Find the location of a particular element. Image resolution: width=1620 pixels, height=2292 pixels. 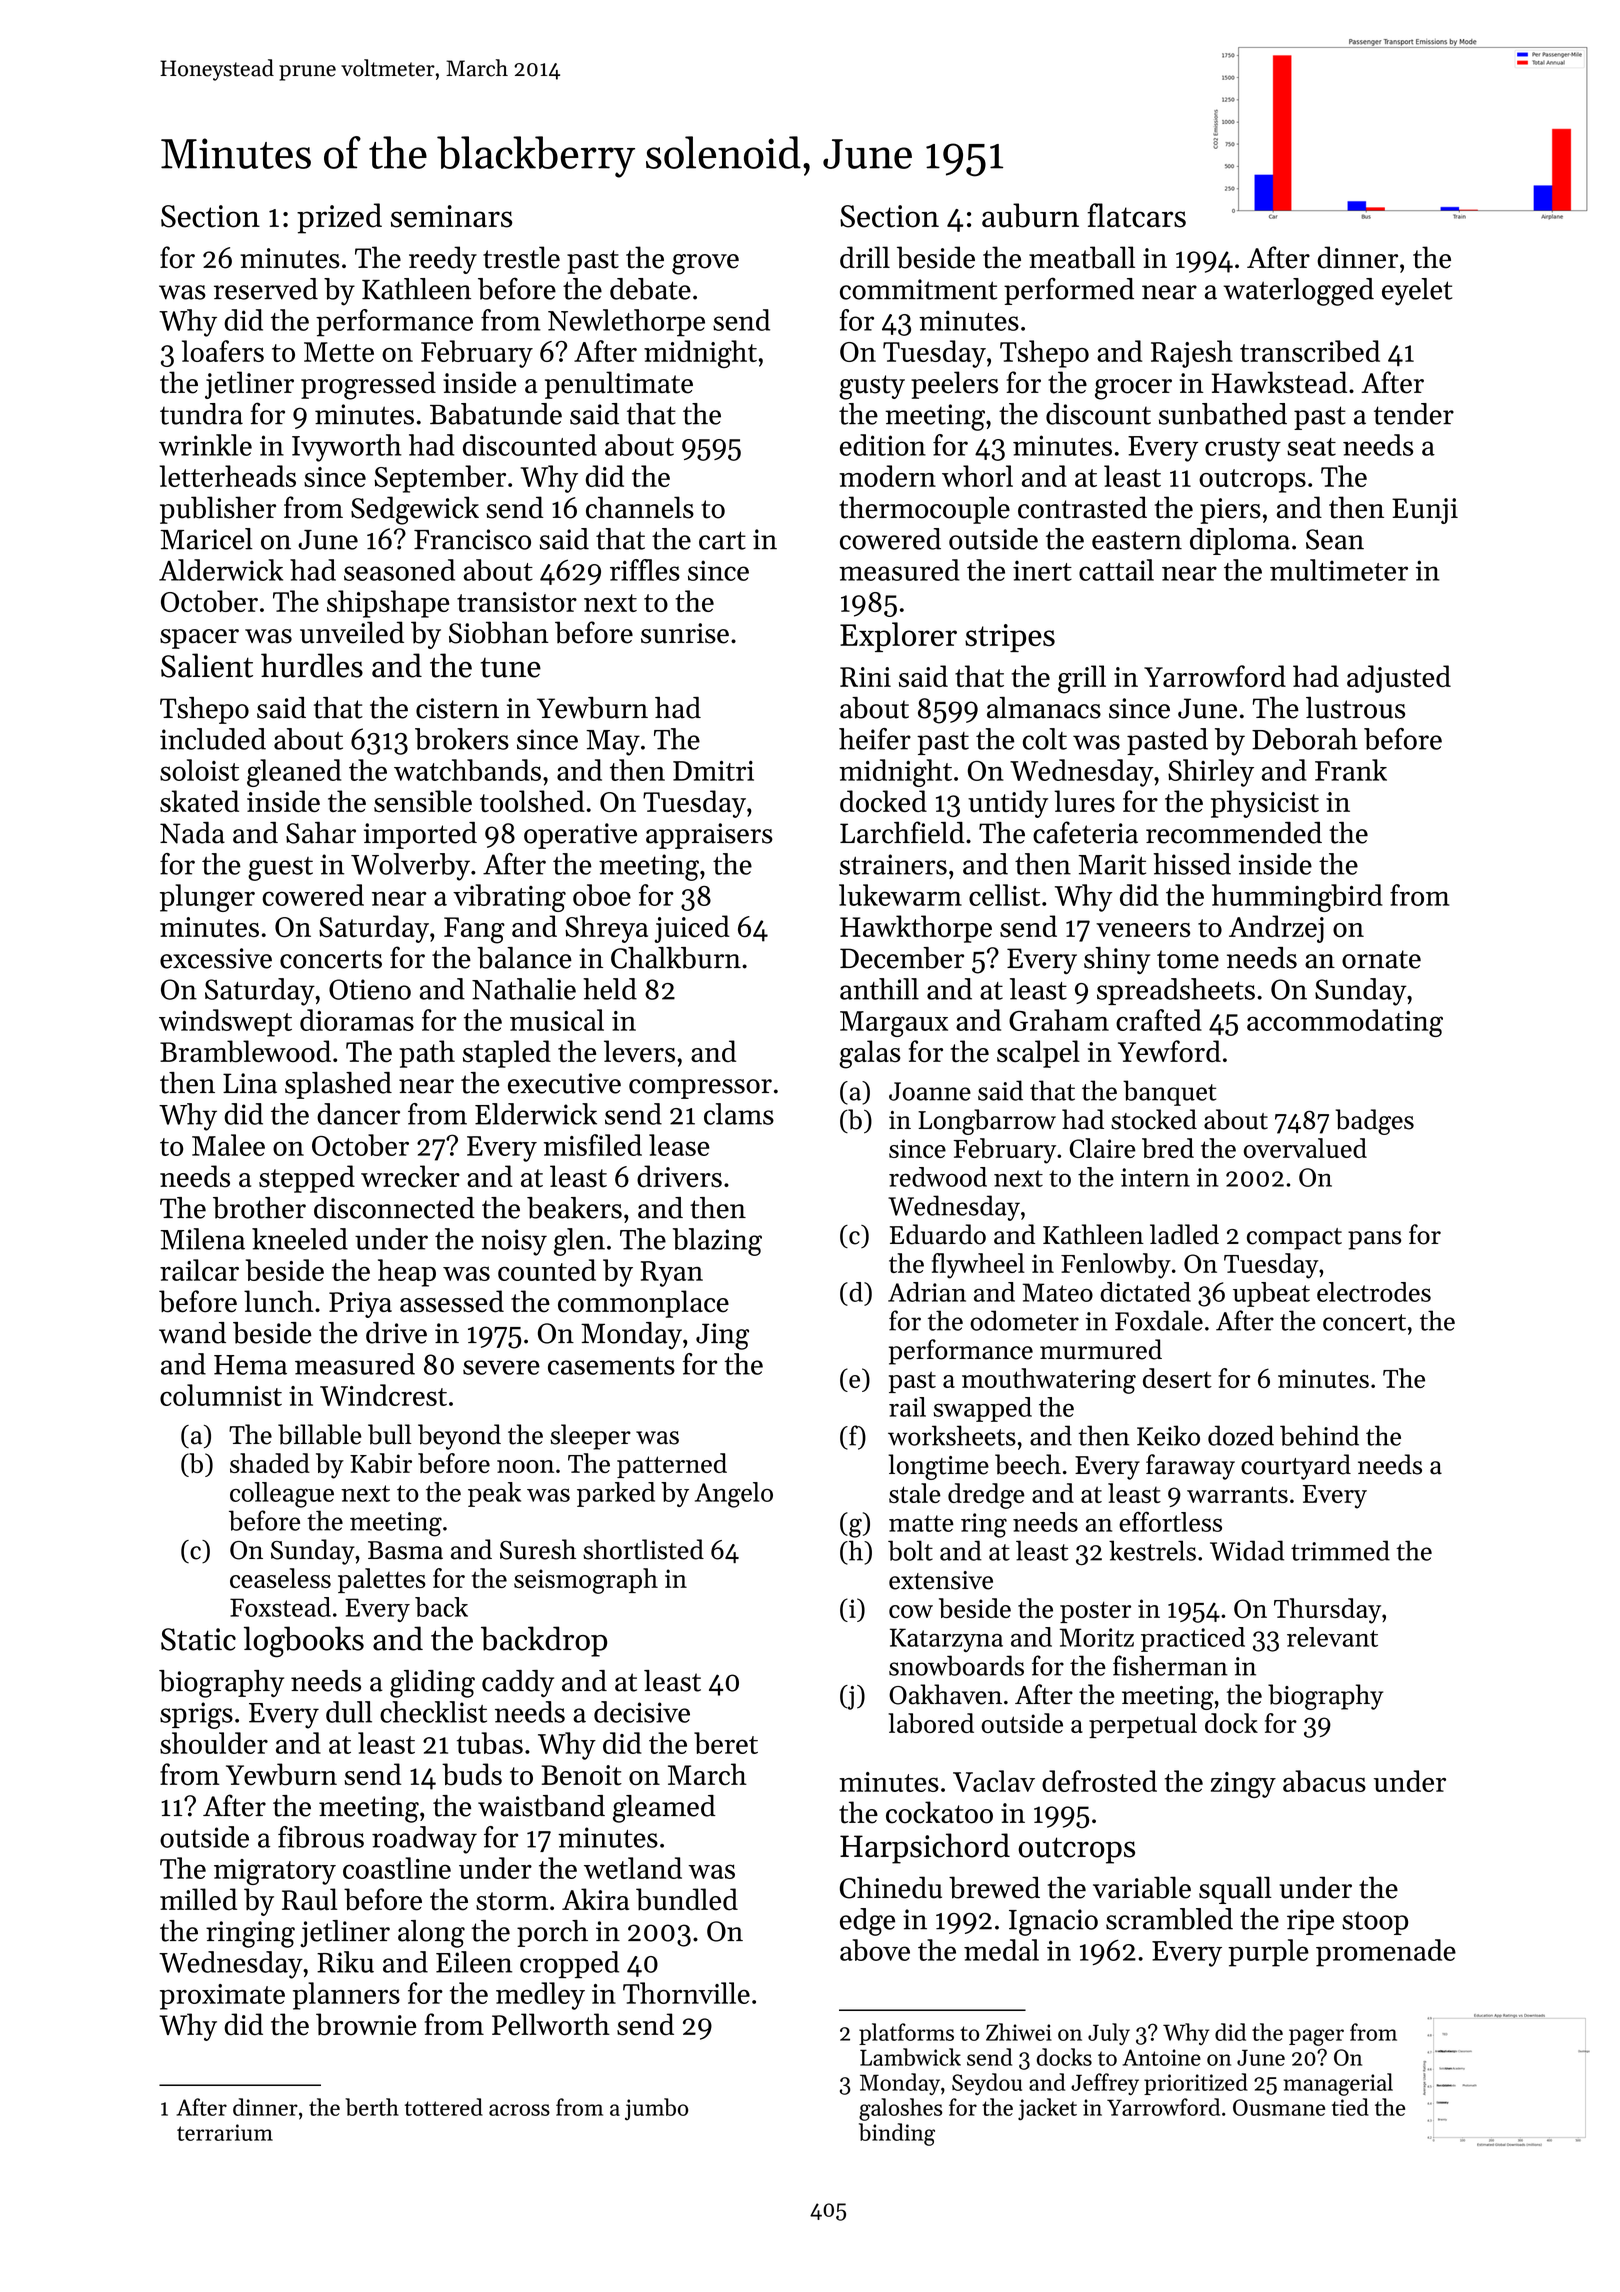

stoop is located at coordinates (1375, 1923).
